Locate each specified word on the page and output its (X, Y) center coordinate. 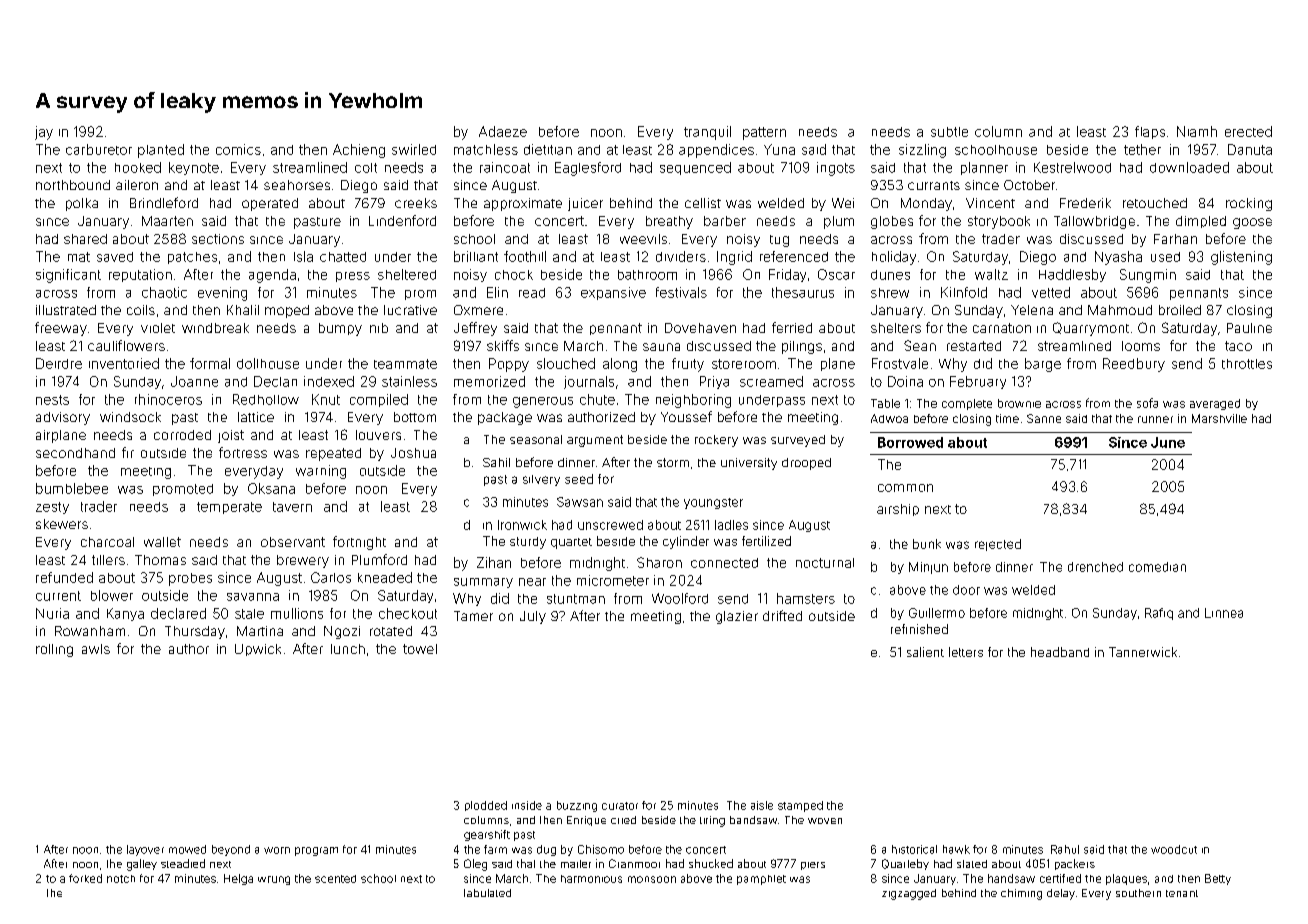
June (1168, 442)
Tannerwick (1143, 652)
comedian (1157, 567)
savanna (253, 597)
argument (595, 441)
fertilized (766, 541)
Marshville (1219, 418)
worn (277, 850)
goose (1252, 223)
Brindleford (164, 202)
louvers (378, 435)
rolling (54, 650)
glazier (737, 617)
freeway (61, 329)
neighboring (693, 401)
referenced (794, 256)
